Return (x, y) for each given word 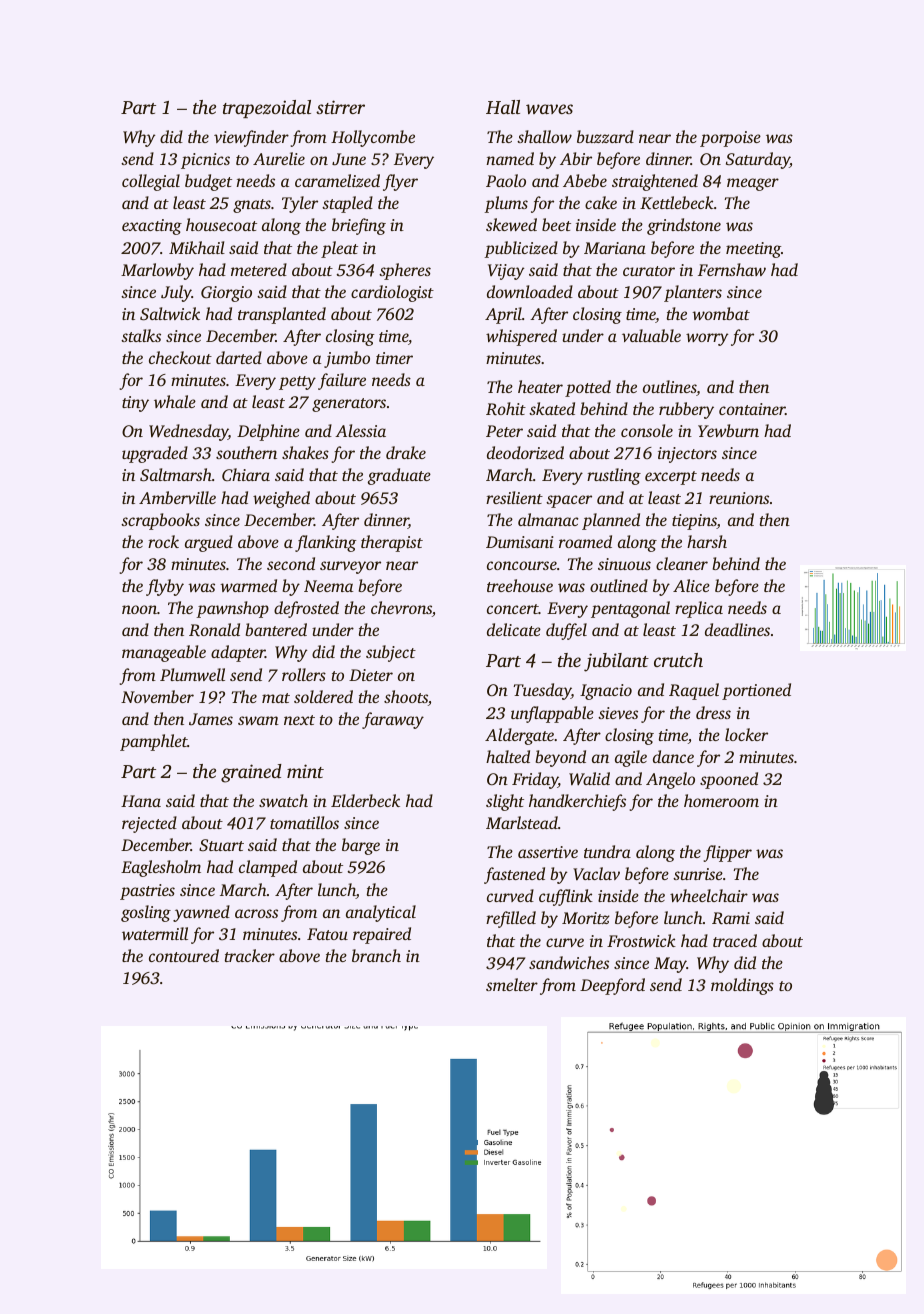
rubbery (686, 410)
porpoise (730, 139)
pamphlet (154, 742)
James (211, 719)
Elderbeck (365, 800)
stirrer (340, 107)
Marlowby (157, 271)
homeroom (721, 800)
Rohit (506, 409)
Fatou (327, 934)
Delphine (268, 432)
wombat (721, 313)
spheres (405, 271)
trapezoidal (267, 109)
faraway (393, 720)
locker (746, 734)
